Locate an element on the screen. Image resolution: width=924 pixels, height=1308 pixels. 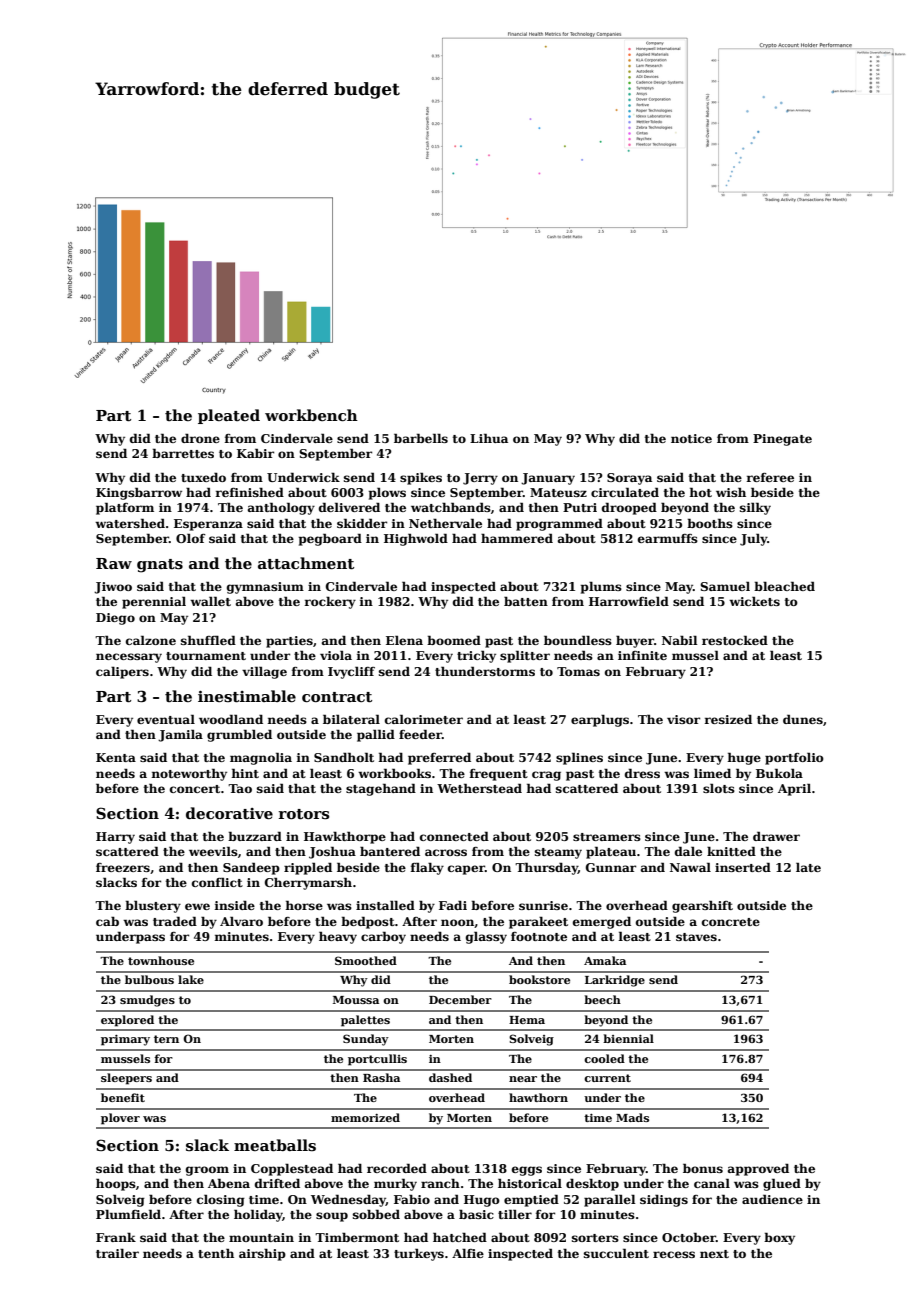
workbench is located at coordinates (311, 415).
